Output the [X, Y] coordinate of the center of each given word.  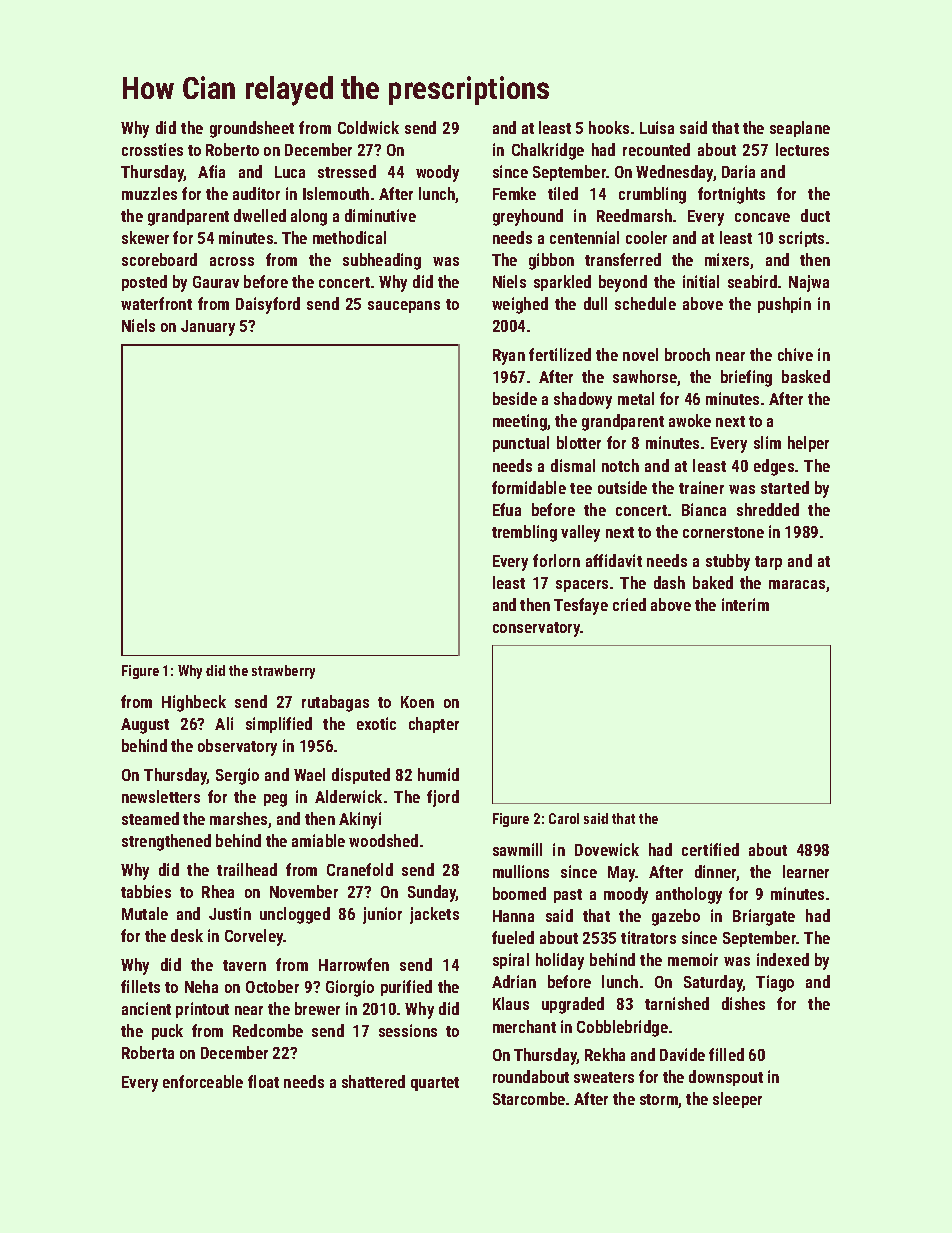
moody [626, 895]
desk [187, 935]
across [232, 261]
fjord [443, 798]
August [145, 726]
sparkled [562, 283]
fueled [513, 937]
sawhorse [645, 378]
